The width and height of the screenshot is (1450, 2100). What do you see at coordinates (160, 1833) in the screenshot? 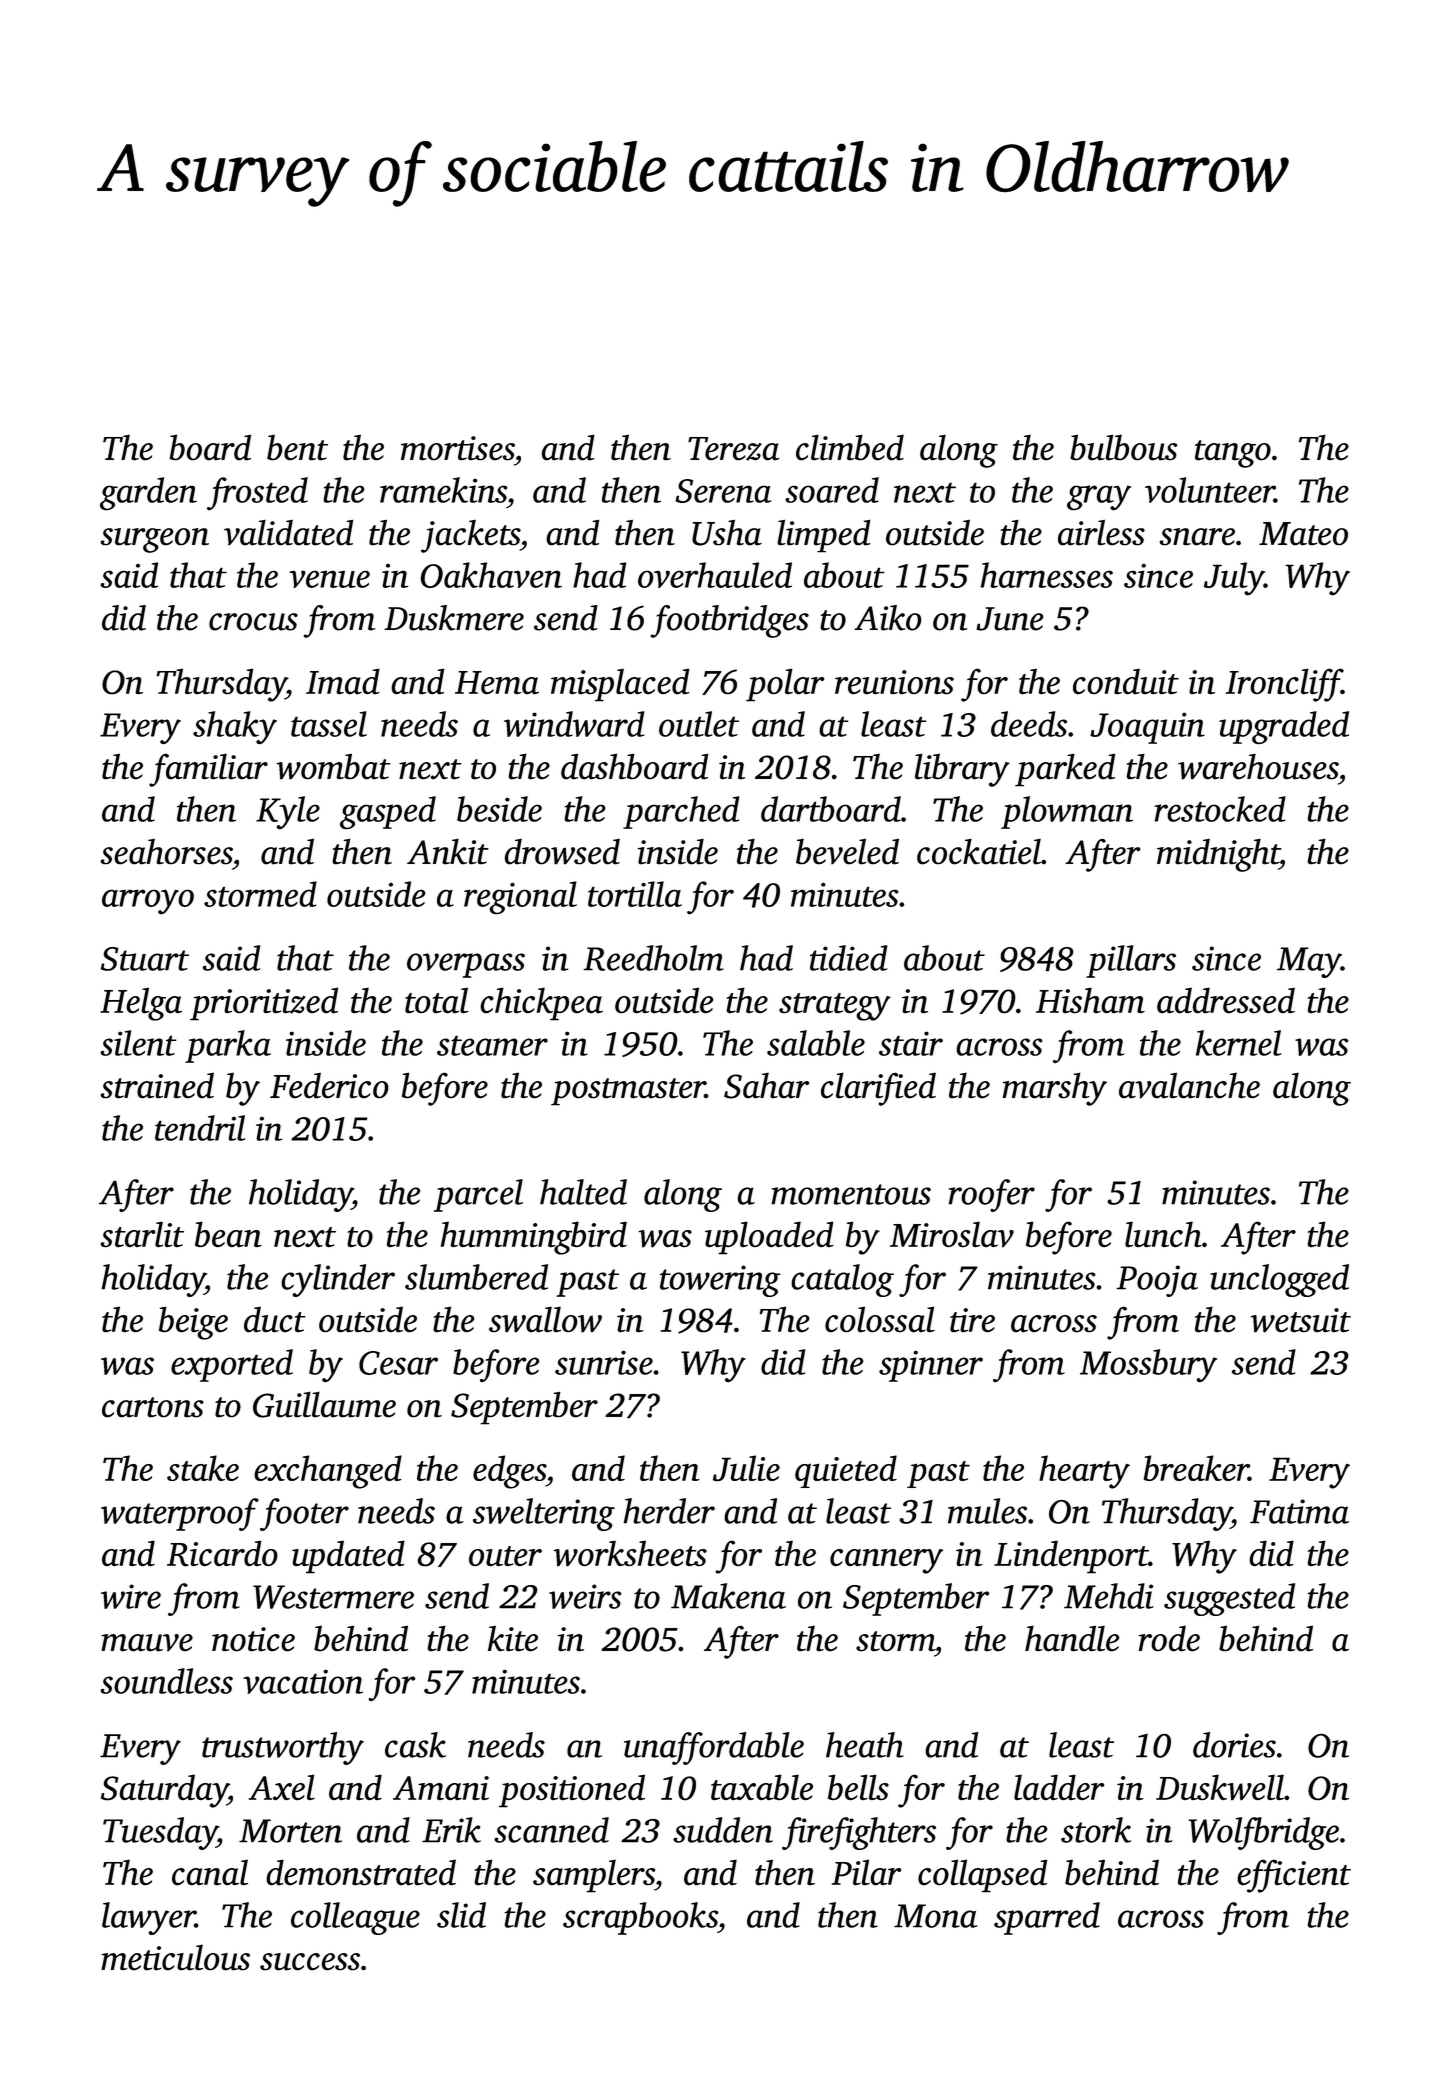
I see `Tuesday` at bounding box center [160, 1833].
